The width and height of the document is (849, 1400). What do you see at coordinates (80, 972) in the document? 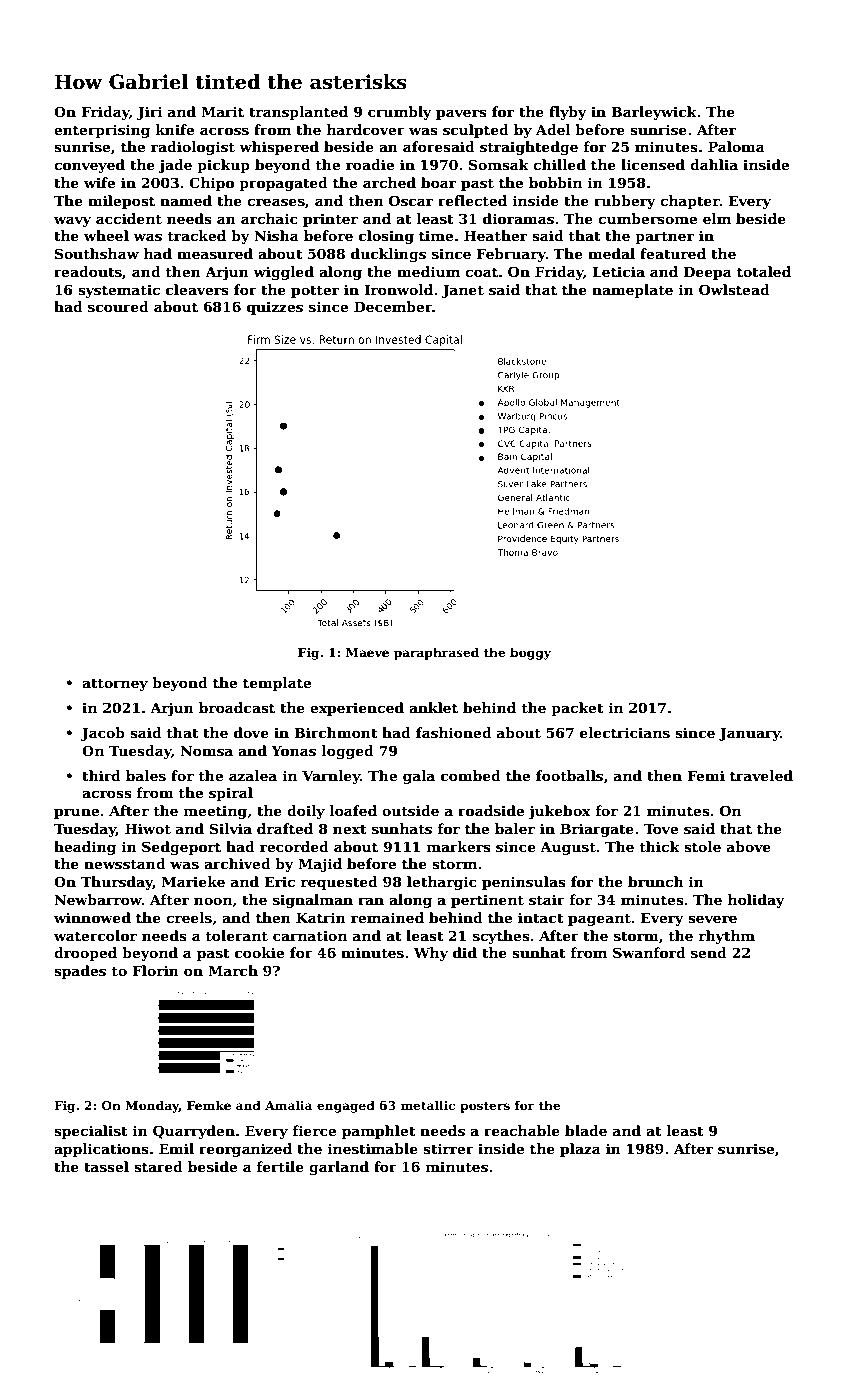
I see `spades` at bounding box center [80, 972].
